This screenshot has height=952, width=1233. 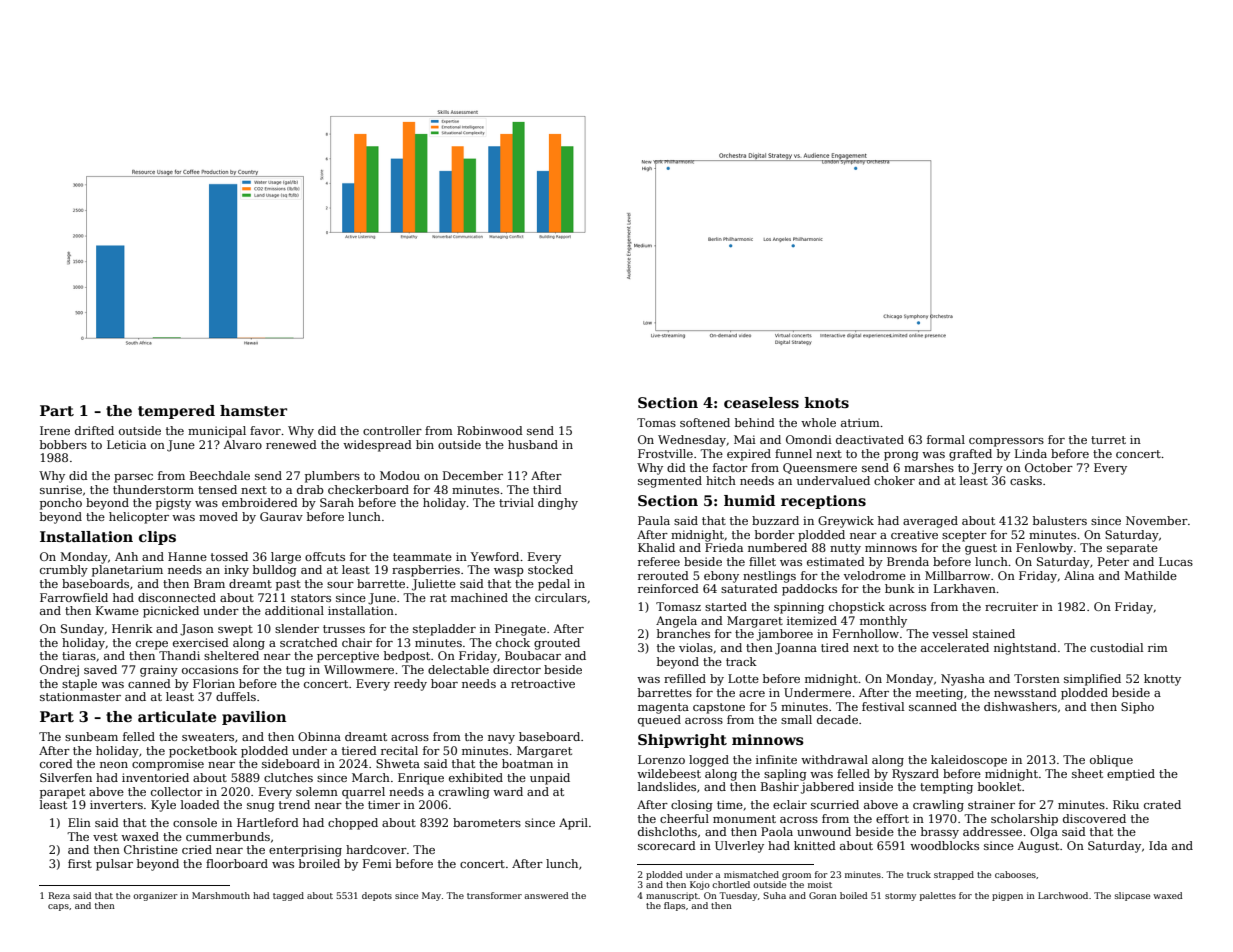 I want to click on casks, so click(x=1026, y=480).
